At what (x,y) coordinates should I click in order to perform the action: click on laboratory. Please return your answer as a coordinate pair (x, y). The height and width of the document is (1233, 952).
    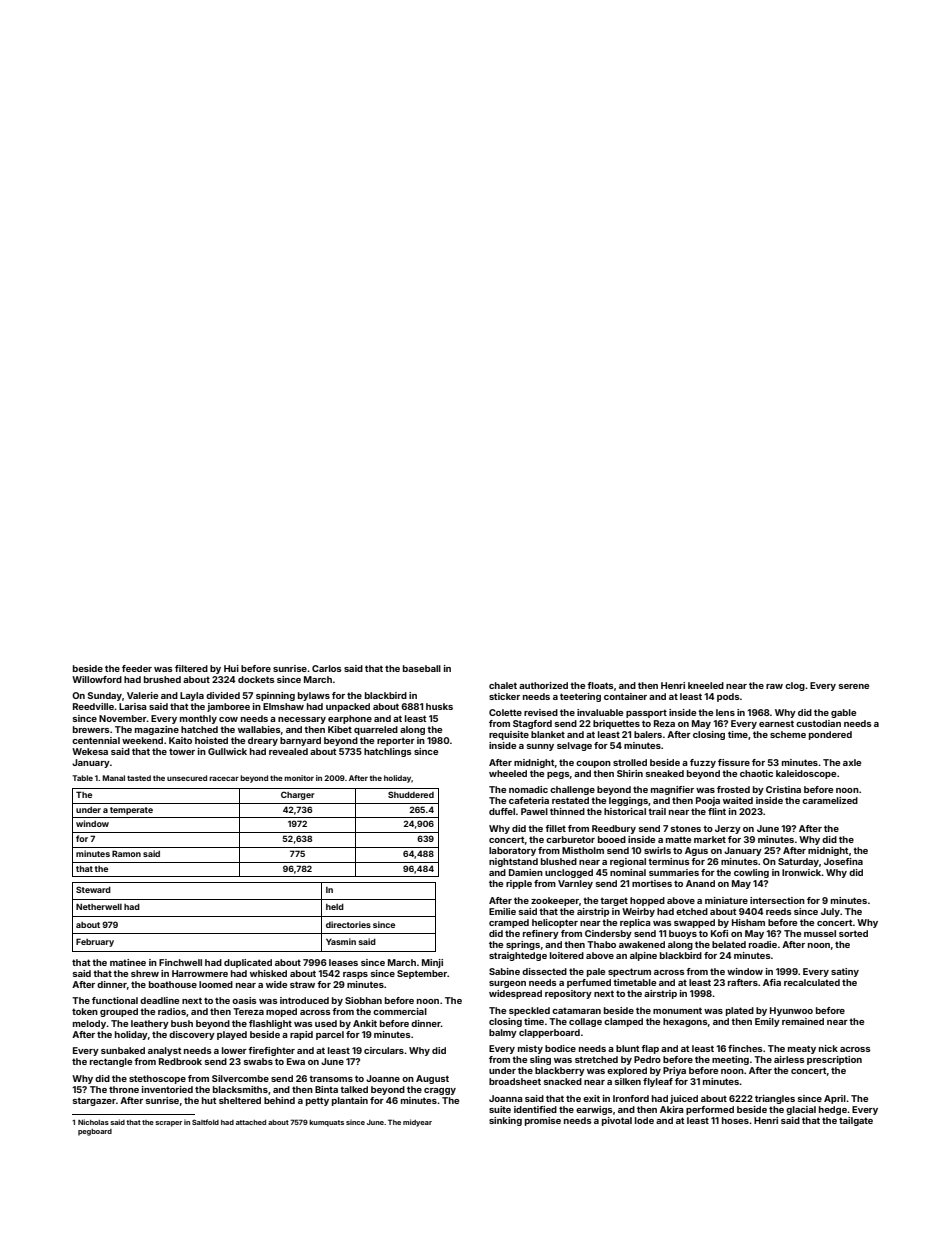
    Looking at the image, I should click on (512, 851).
